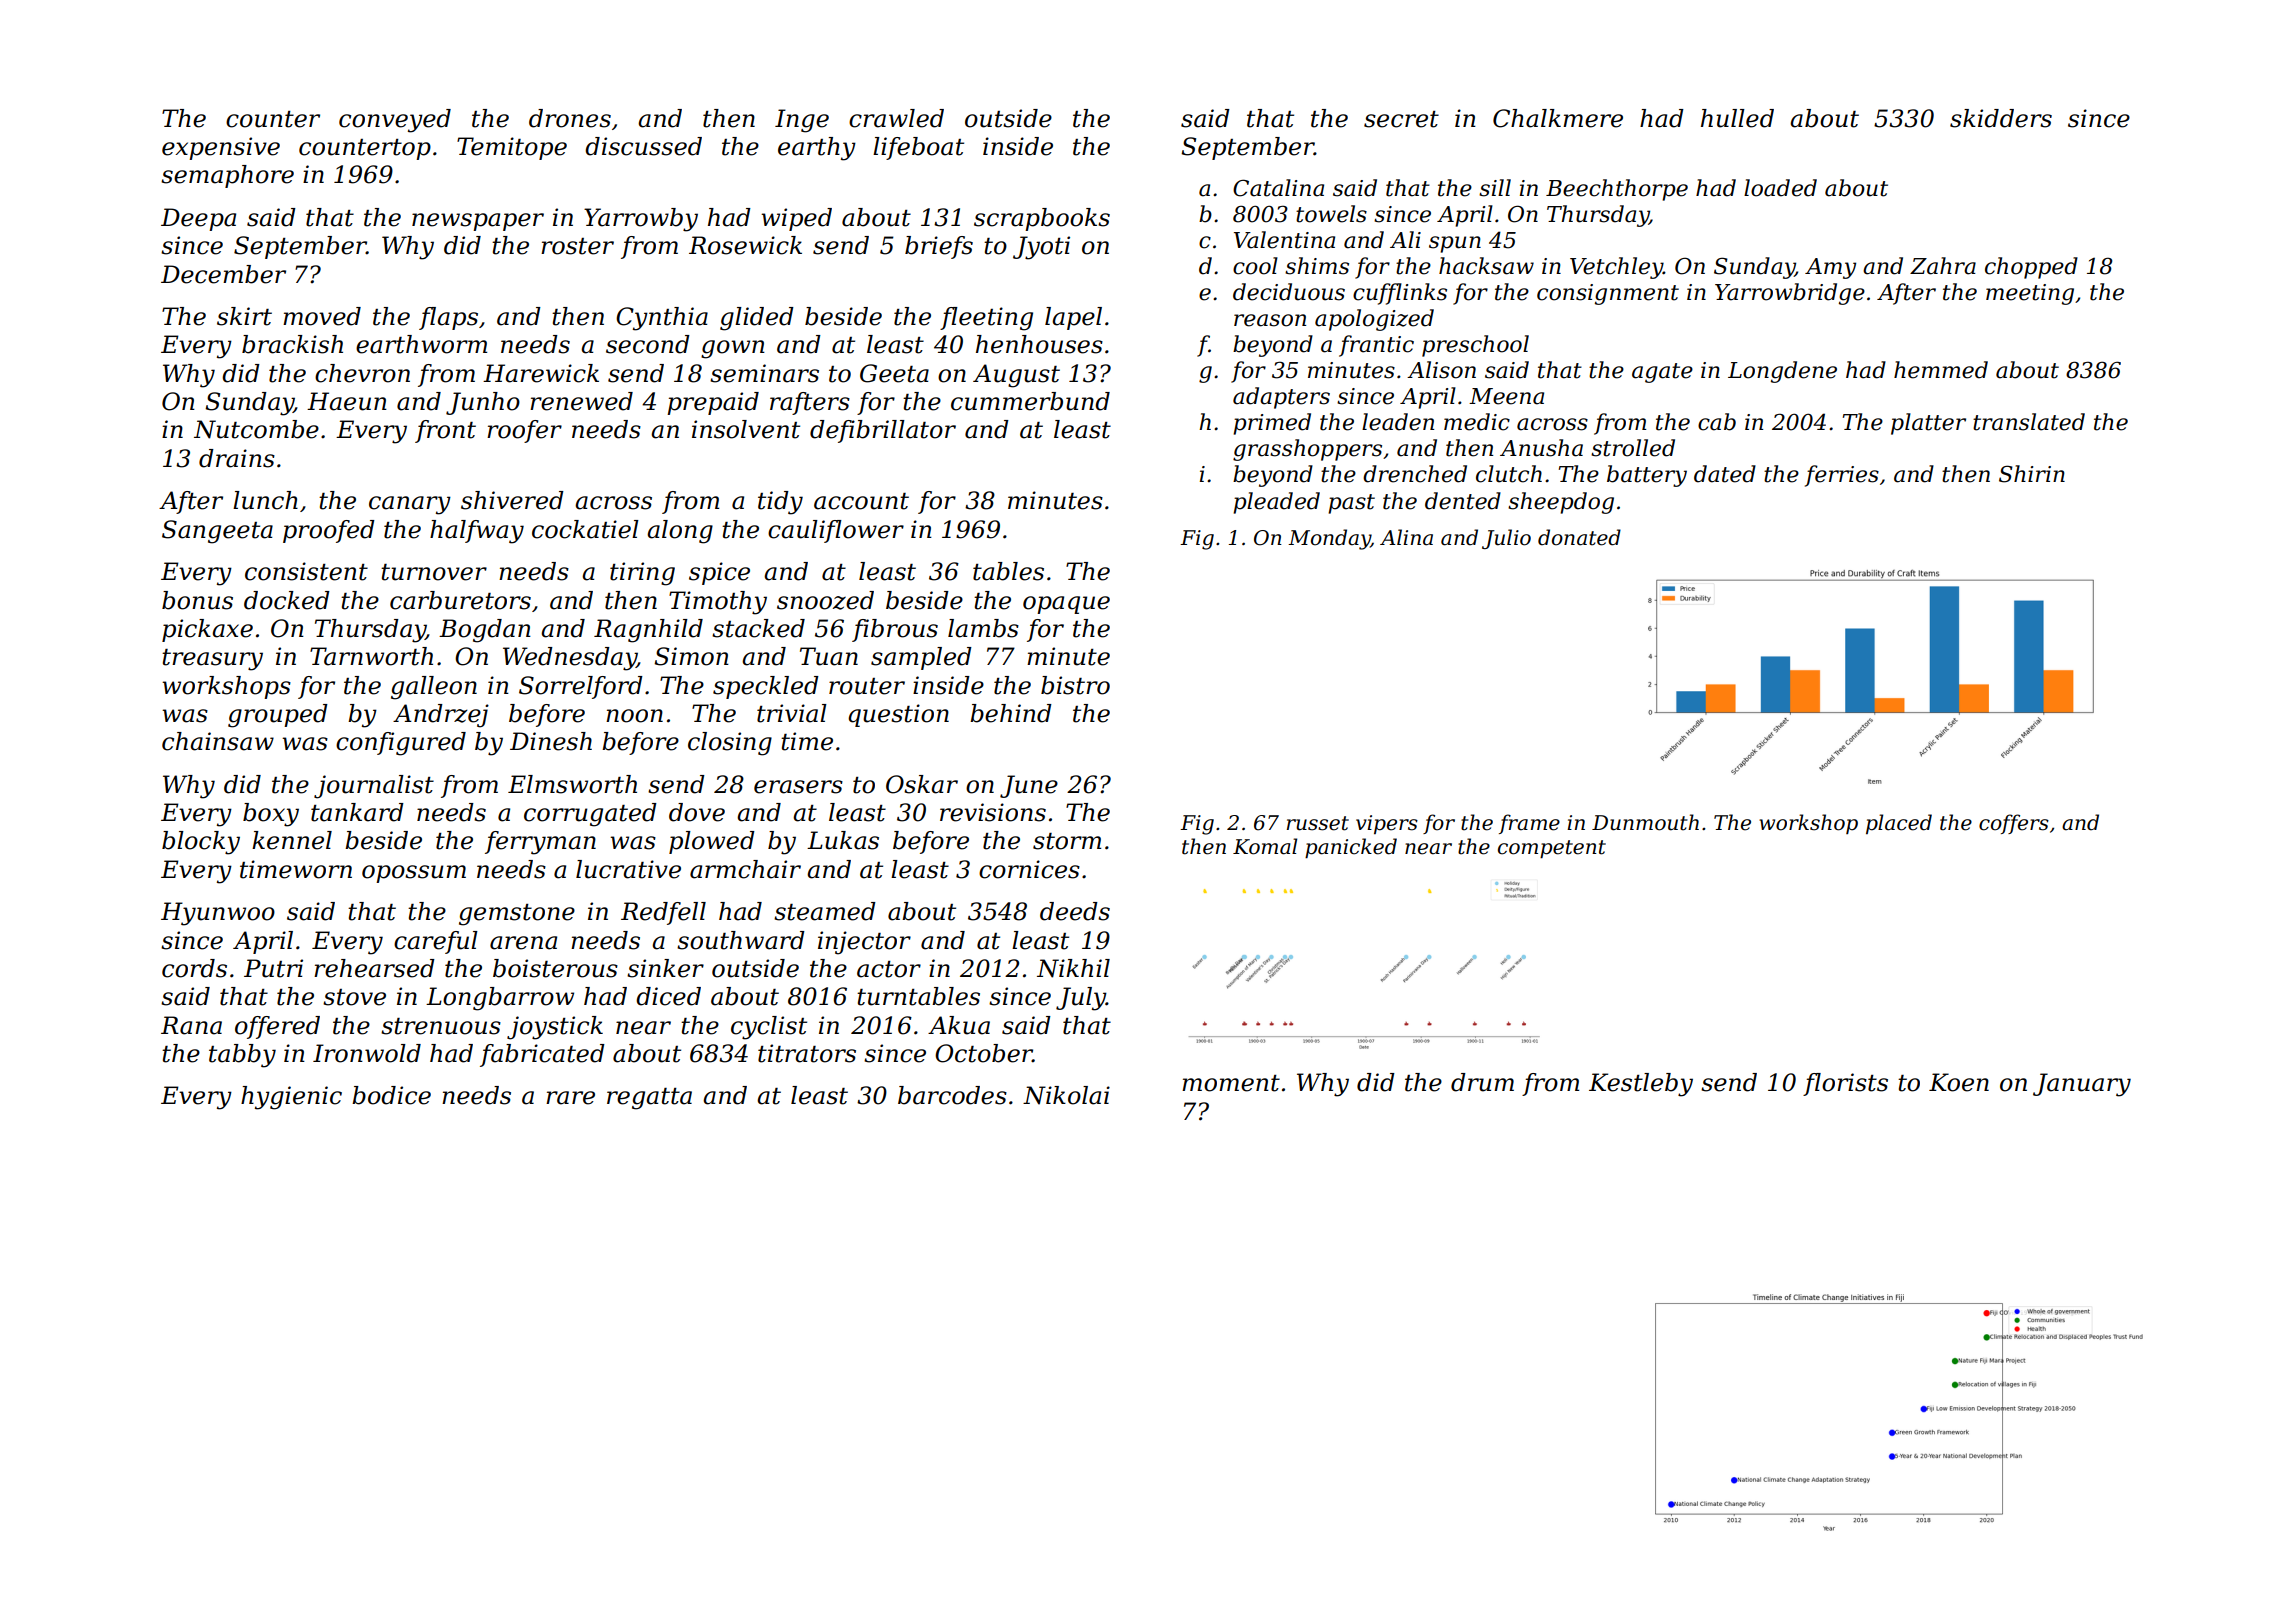 The image size is (2292, 1620). I want to click on strolled, so click(1633, 448).
